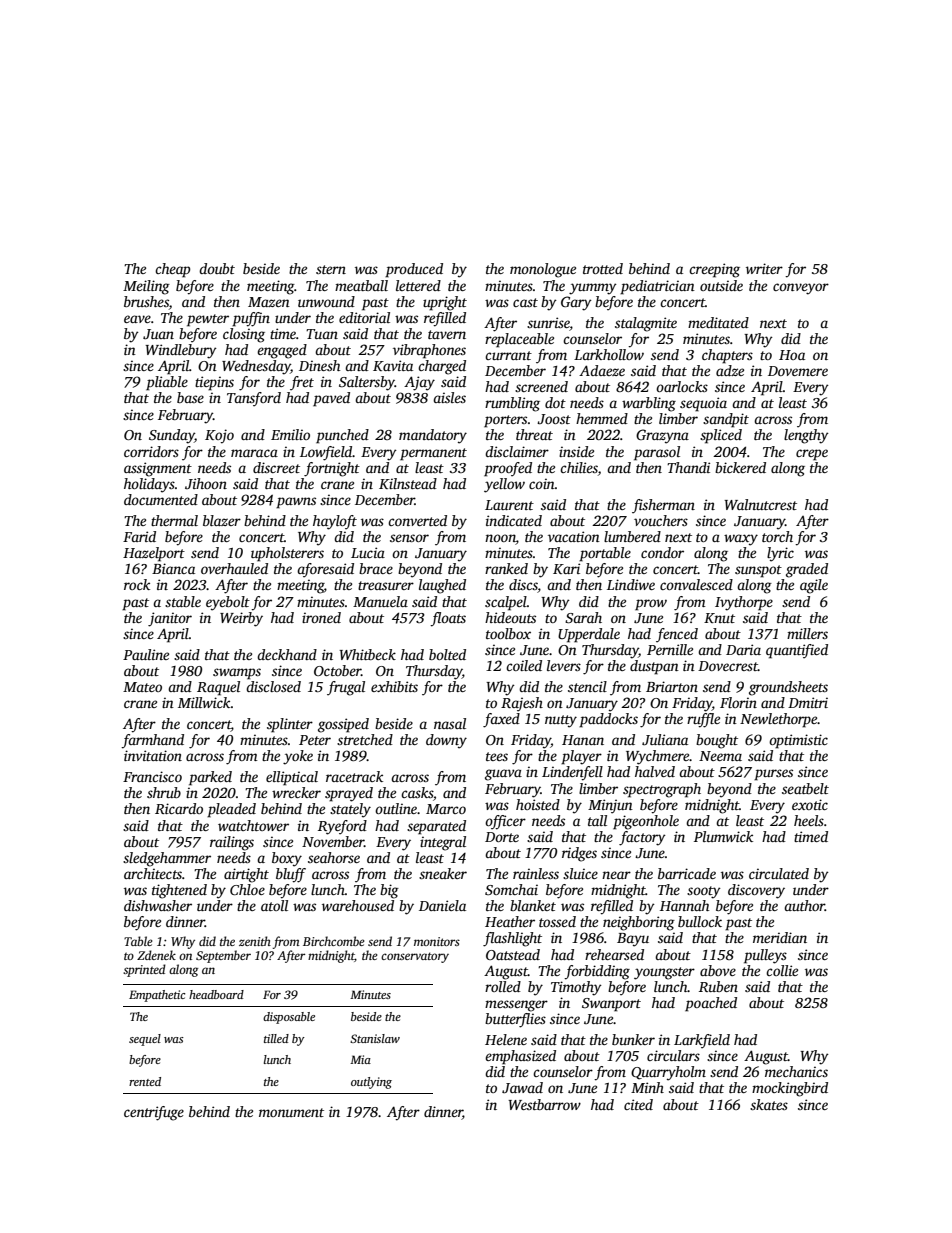  I want to click on heels, so click(809, 820).
